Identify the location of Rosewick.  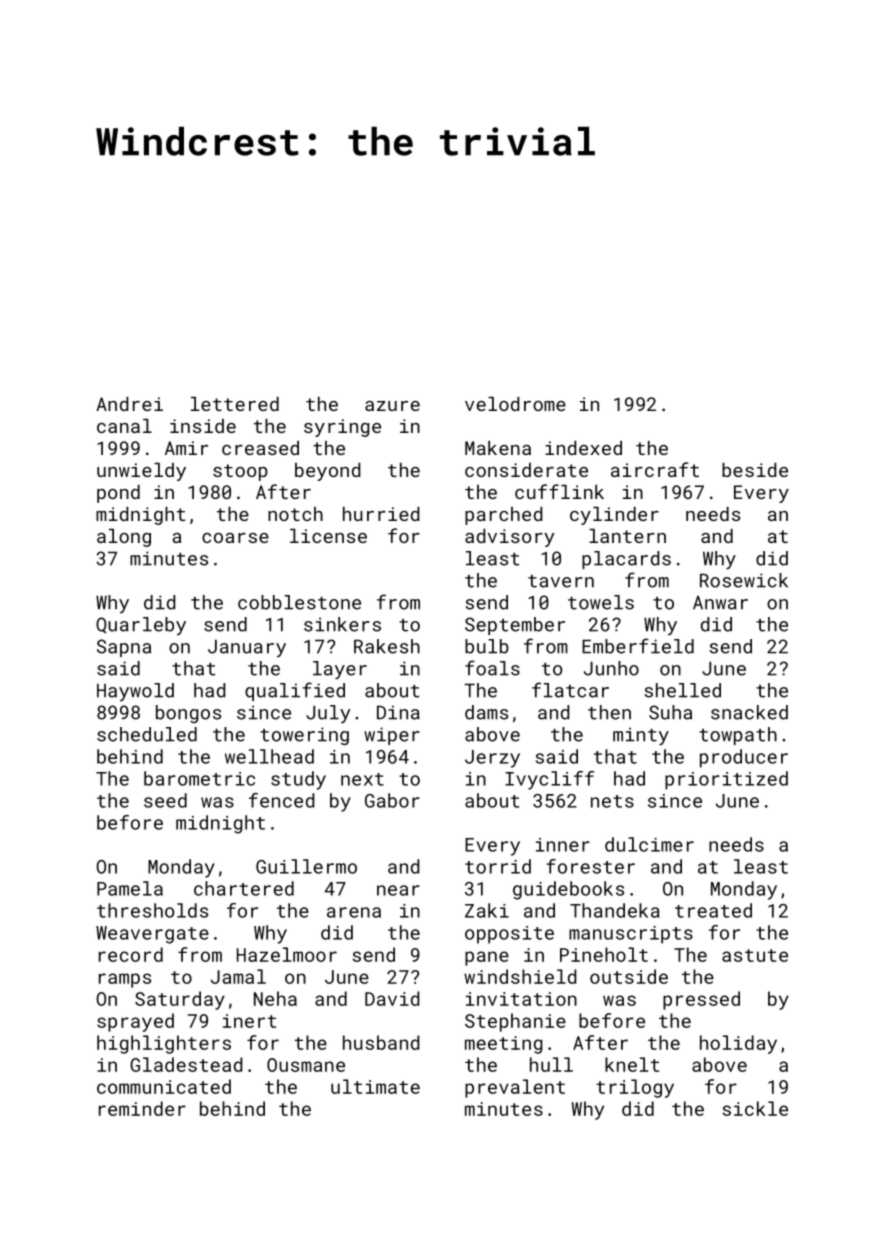
(744, 580).
